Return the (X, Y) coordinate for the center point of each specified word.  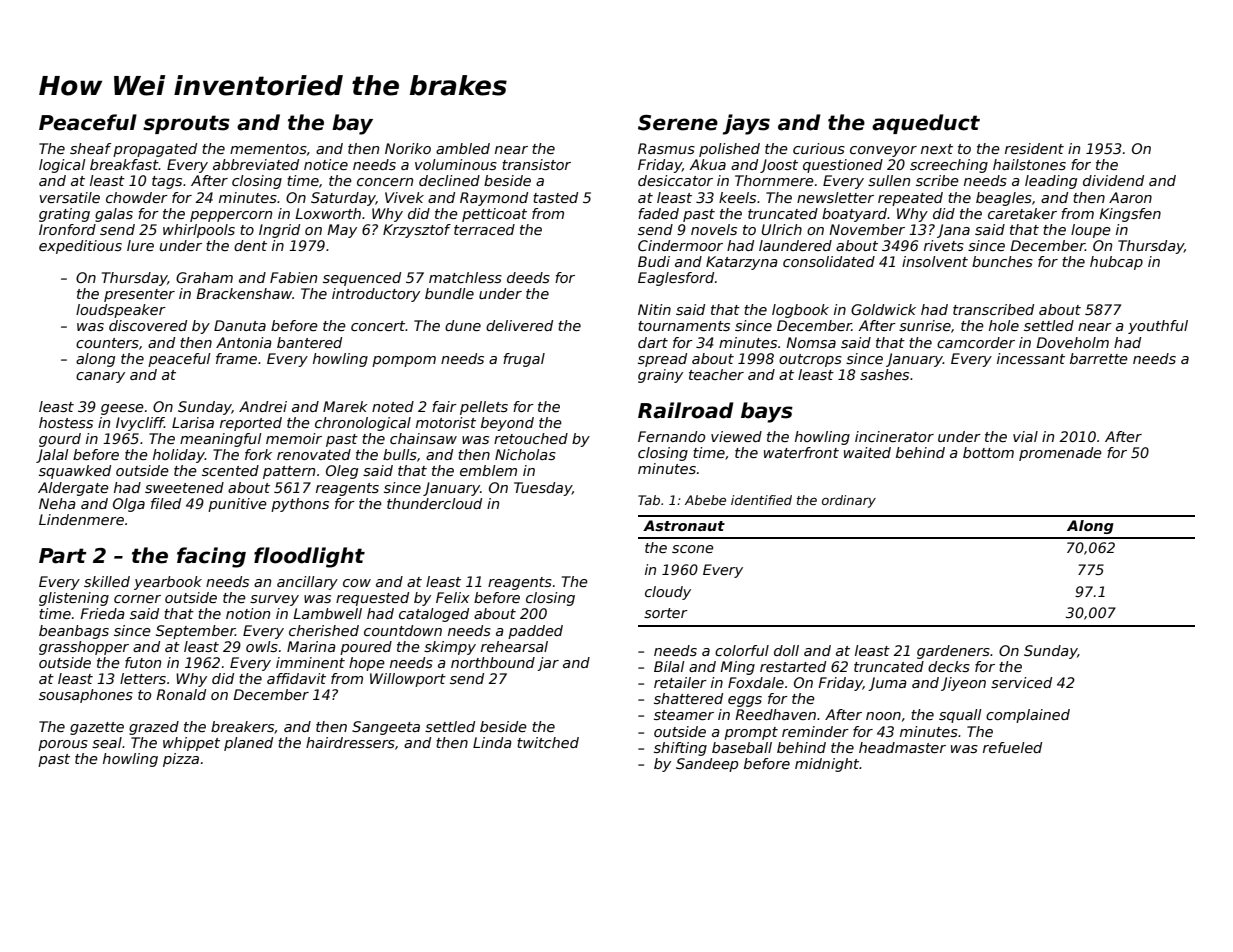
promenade (1060, 454)
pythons (300, 505)
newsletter (835, 197)
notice (326, 164)
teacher (716, 374)
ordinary (849, 501)
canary (100, 377)
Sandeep (707, 765)
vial (1025, 436)
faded (658, 213)
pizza (181, 760)
